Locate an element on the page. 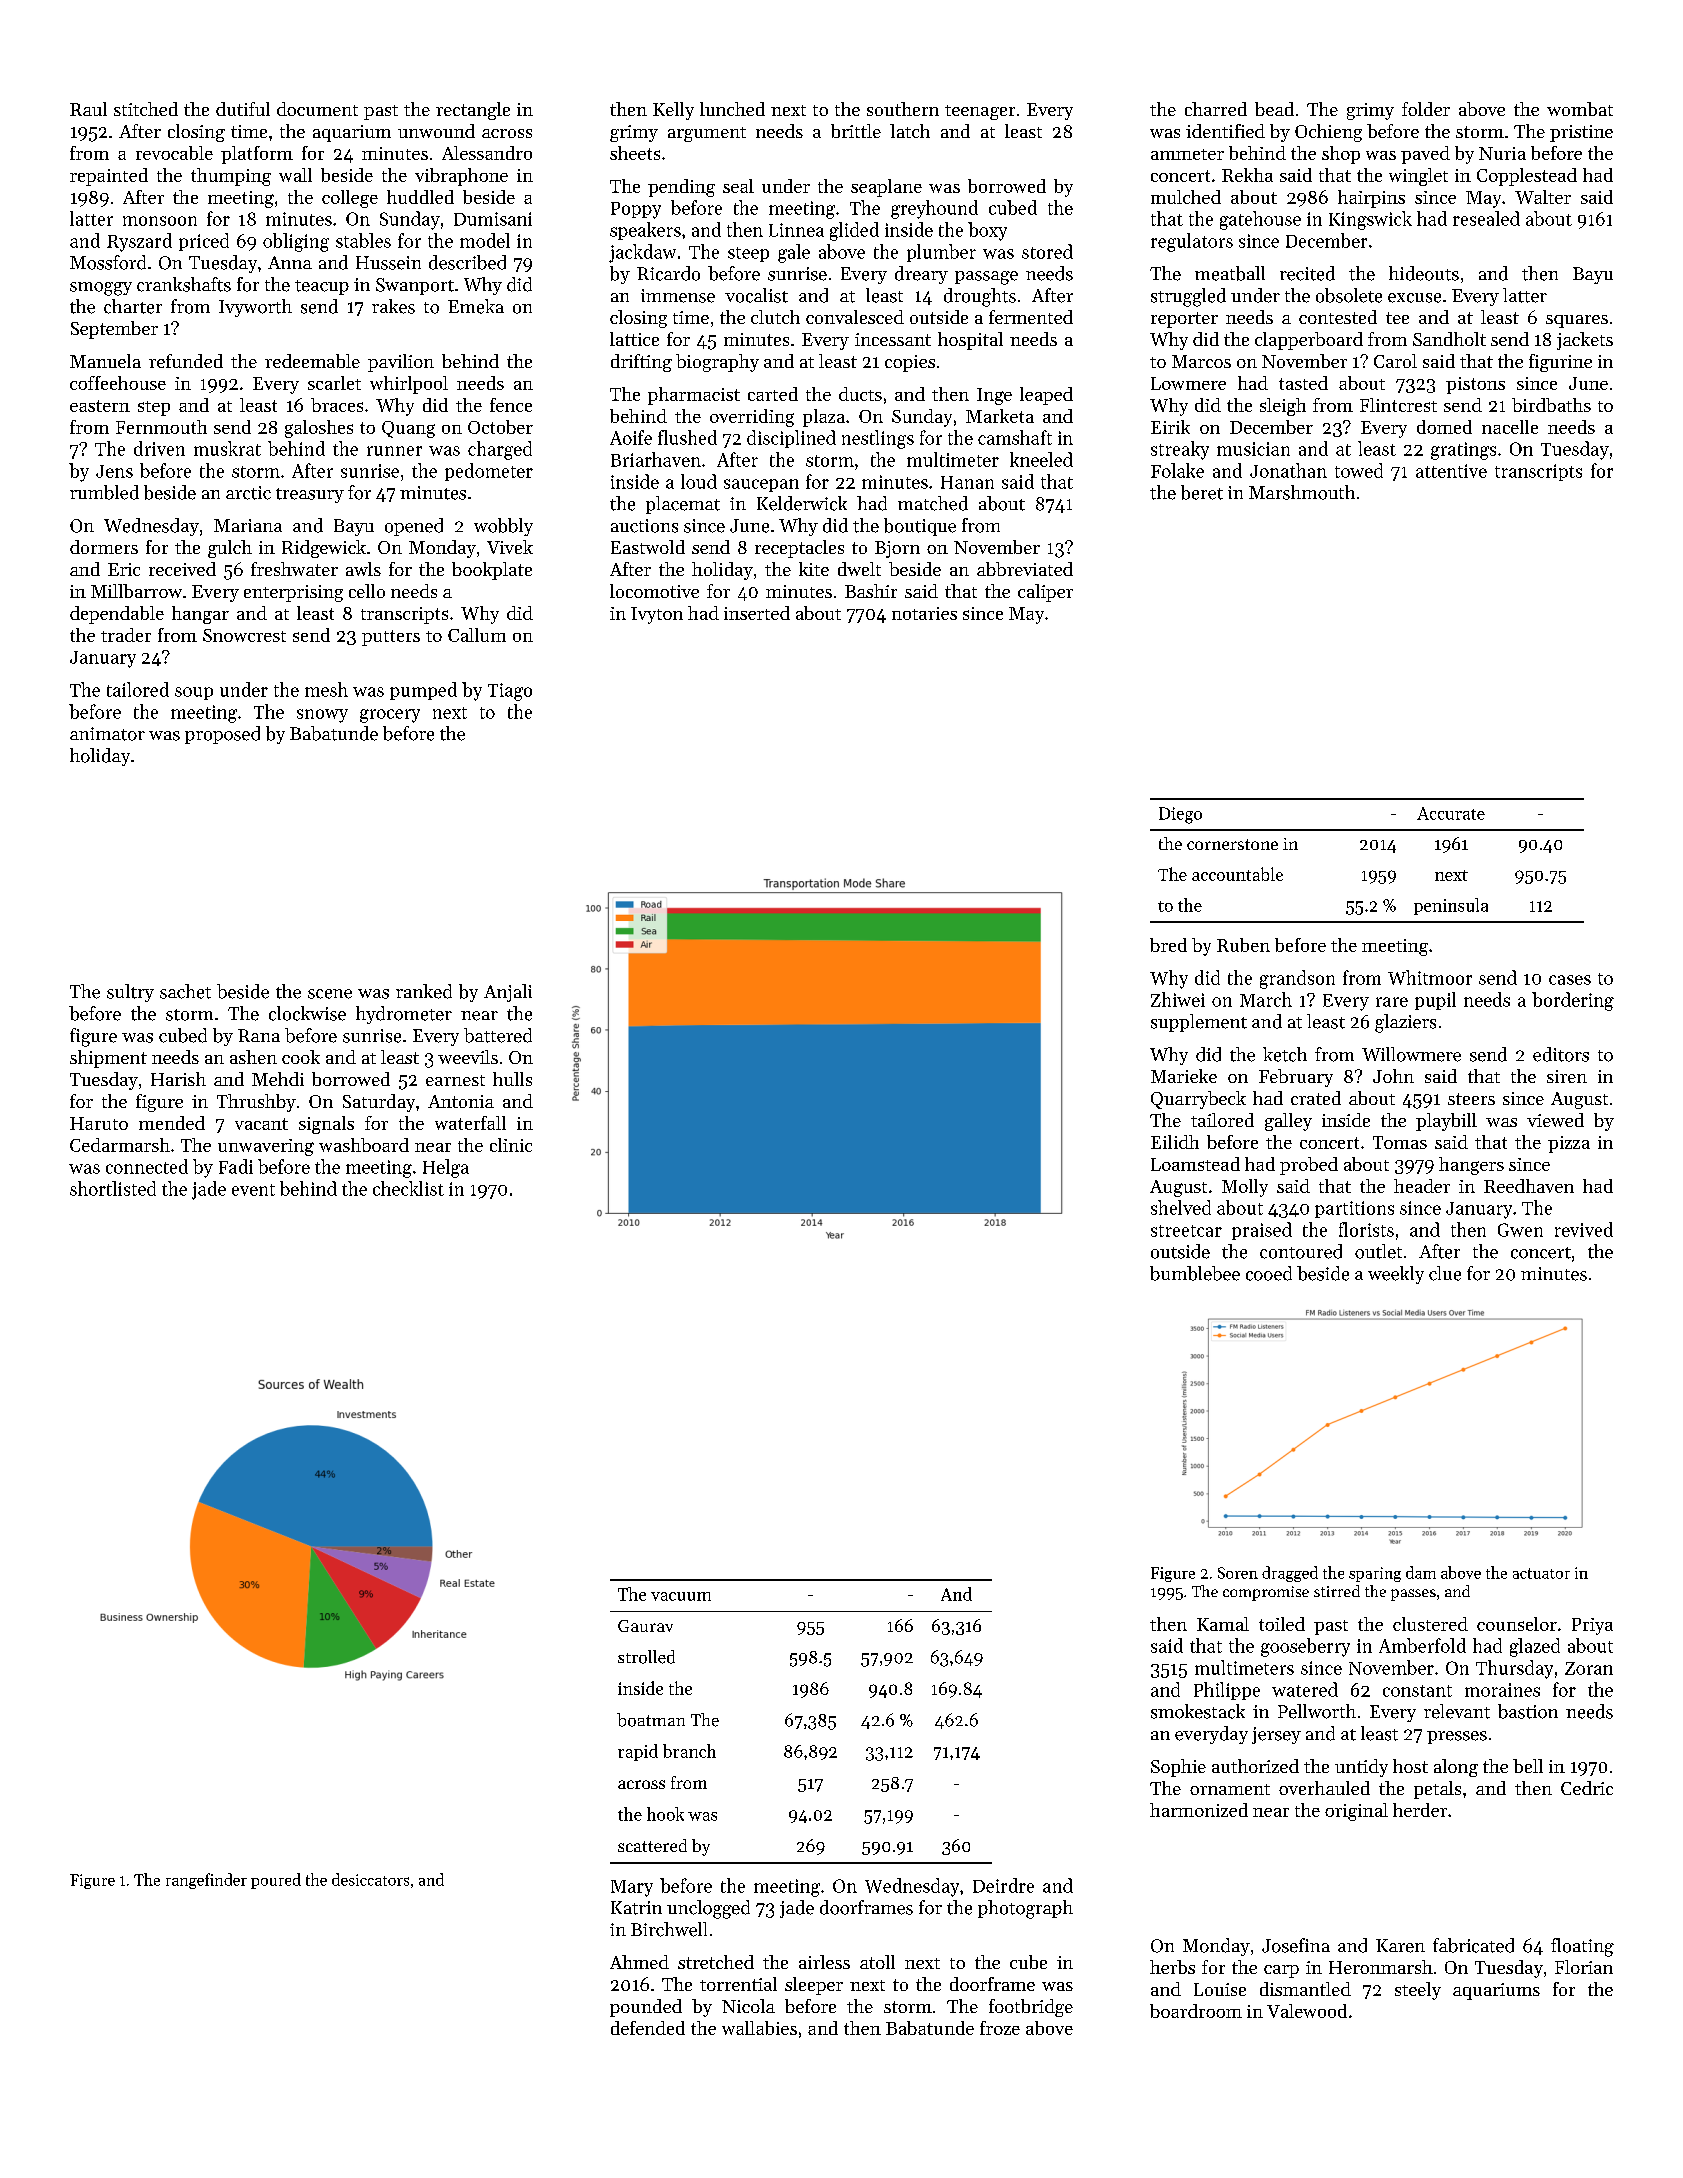 This document has width=1683, height=2178. defended is located at coordinates (648, 2028).
